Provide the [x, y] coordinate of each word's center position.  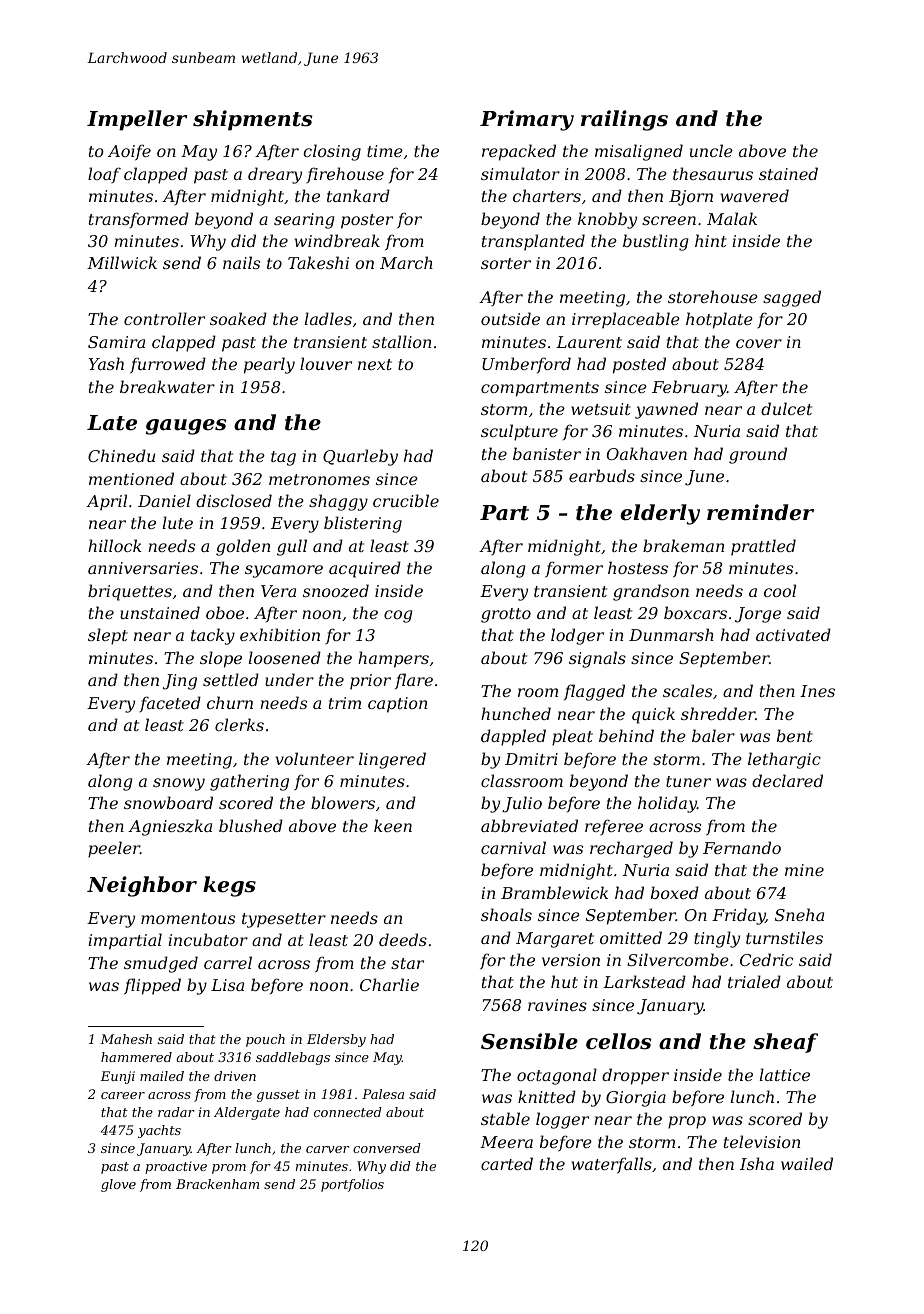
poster [367, 221]
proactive [176, 1167]
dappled [513, 737]
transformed [139, 220]
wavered [755, 195]
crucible [406, 500]
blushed [251, 825]
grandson [651, 592]
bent [795, 735]
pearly [269, 365]
